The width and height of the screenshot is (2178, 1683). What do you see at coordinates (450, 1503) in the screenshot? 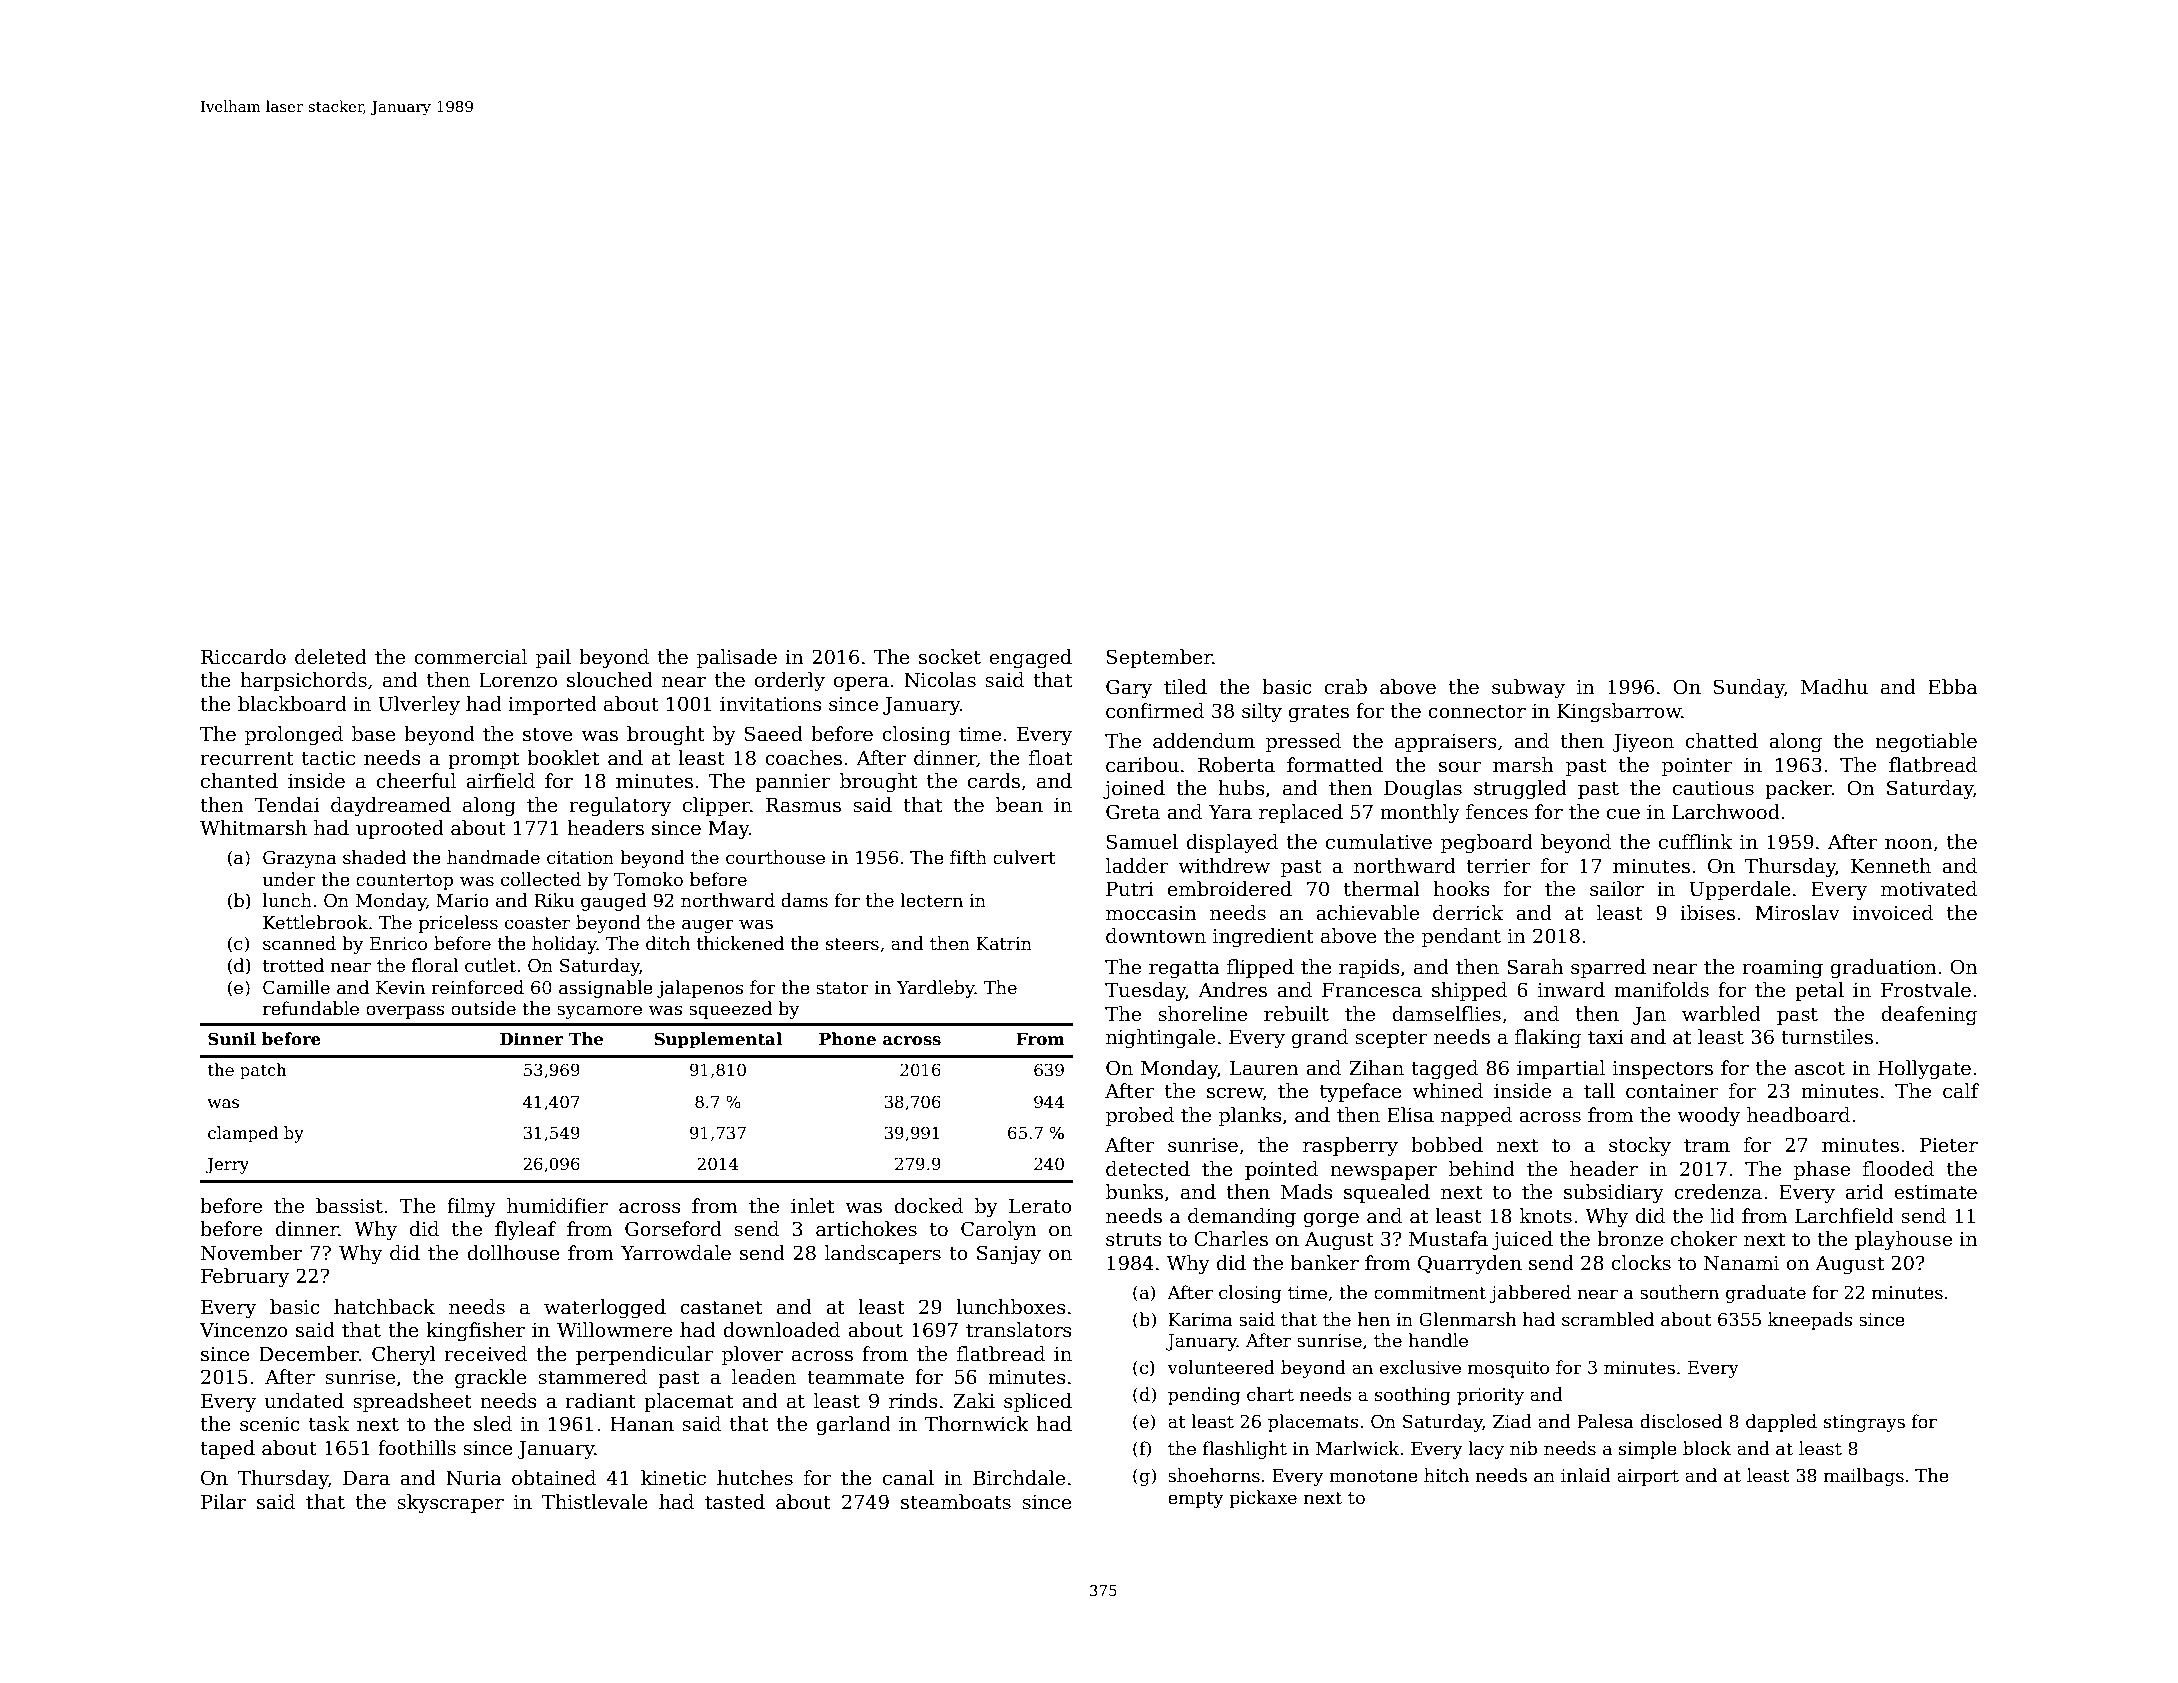
I see `skyscraper` at bounding box center [450, 1503].
